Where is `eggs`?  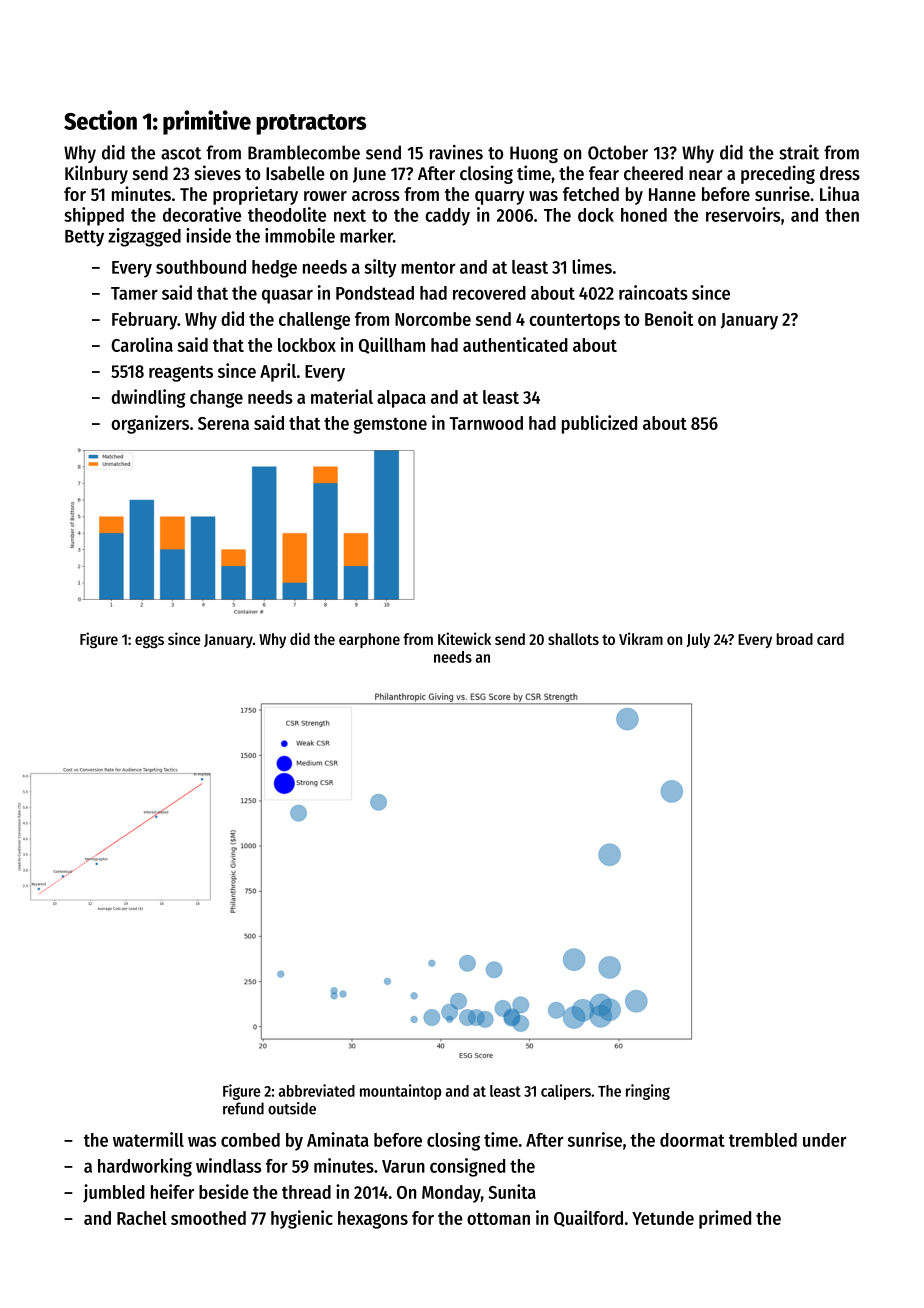 eggs is located at coordinates (149, 642).
